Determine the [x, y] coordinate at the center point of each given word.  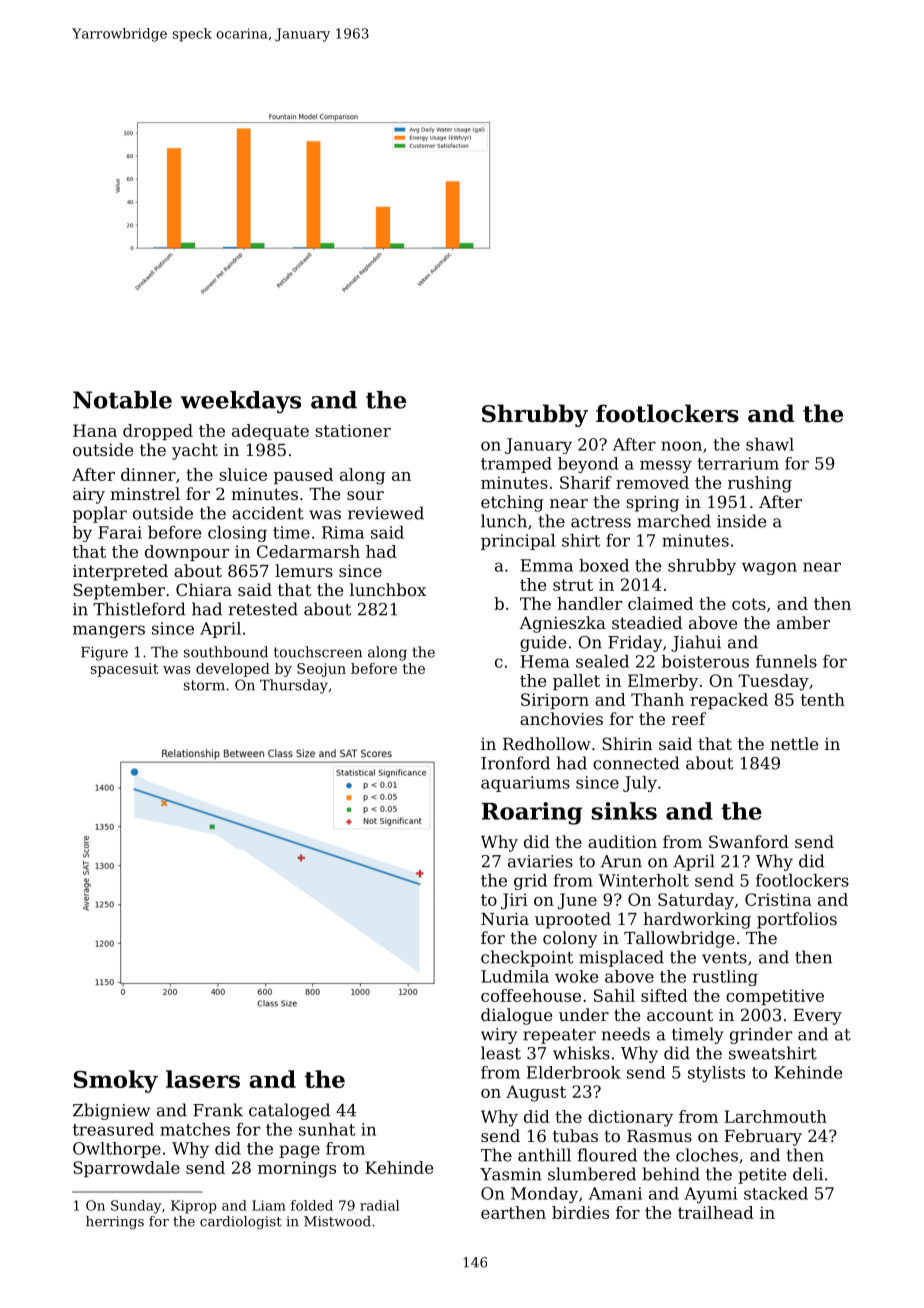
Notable [122, 400]
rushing [760, 484]
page [299, 1151]
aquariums [525, 784]
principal [518, 542]
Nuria [505, 919]
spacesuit [125, 670]
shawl [770, 444]
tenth [823, 699]
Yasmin [511, 1174]
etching [512, 503]
